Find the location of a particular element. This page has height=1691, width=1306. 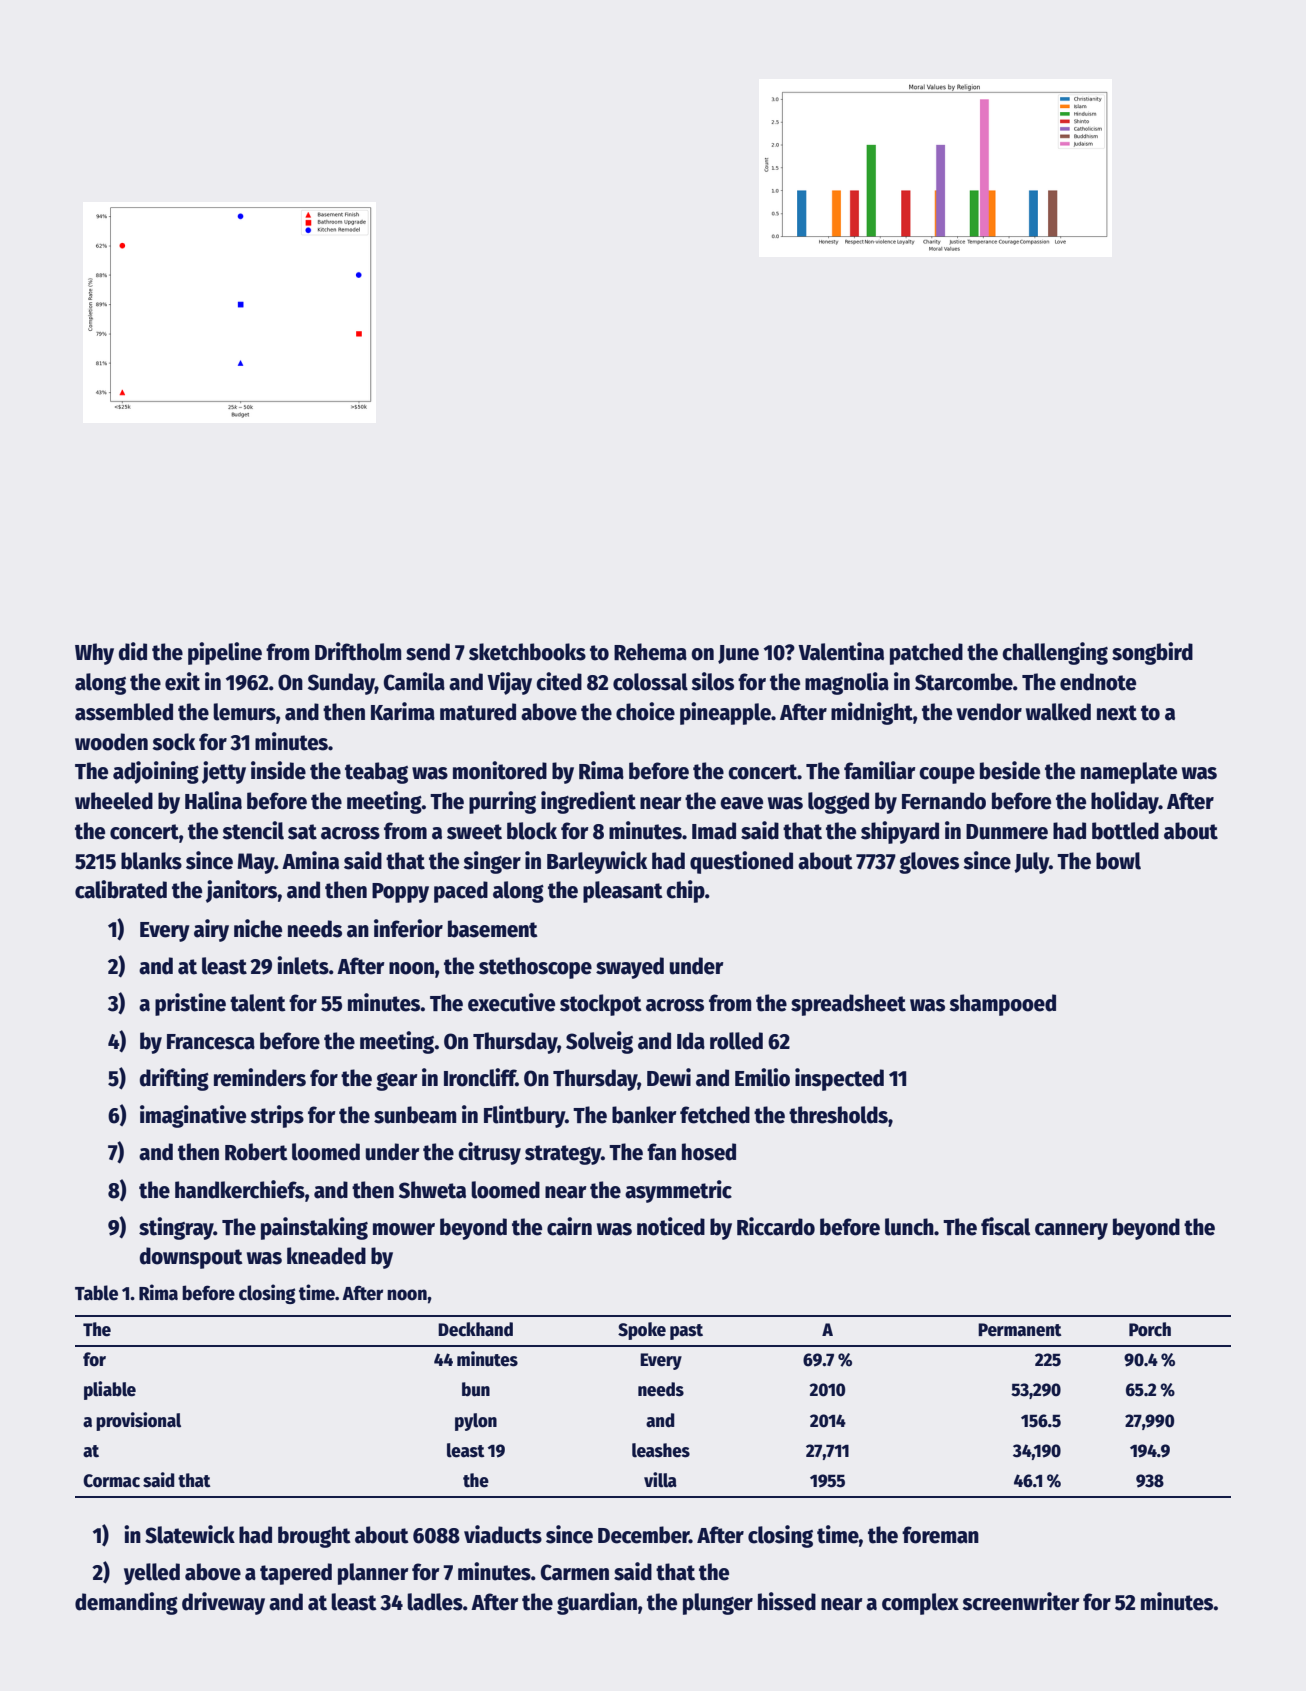

hissed is located at coordinates (787, 1601).
